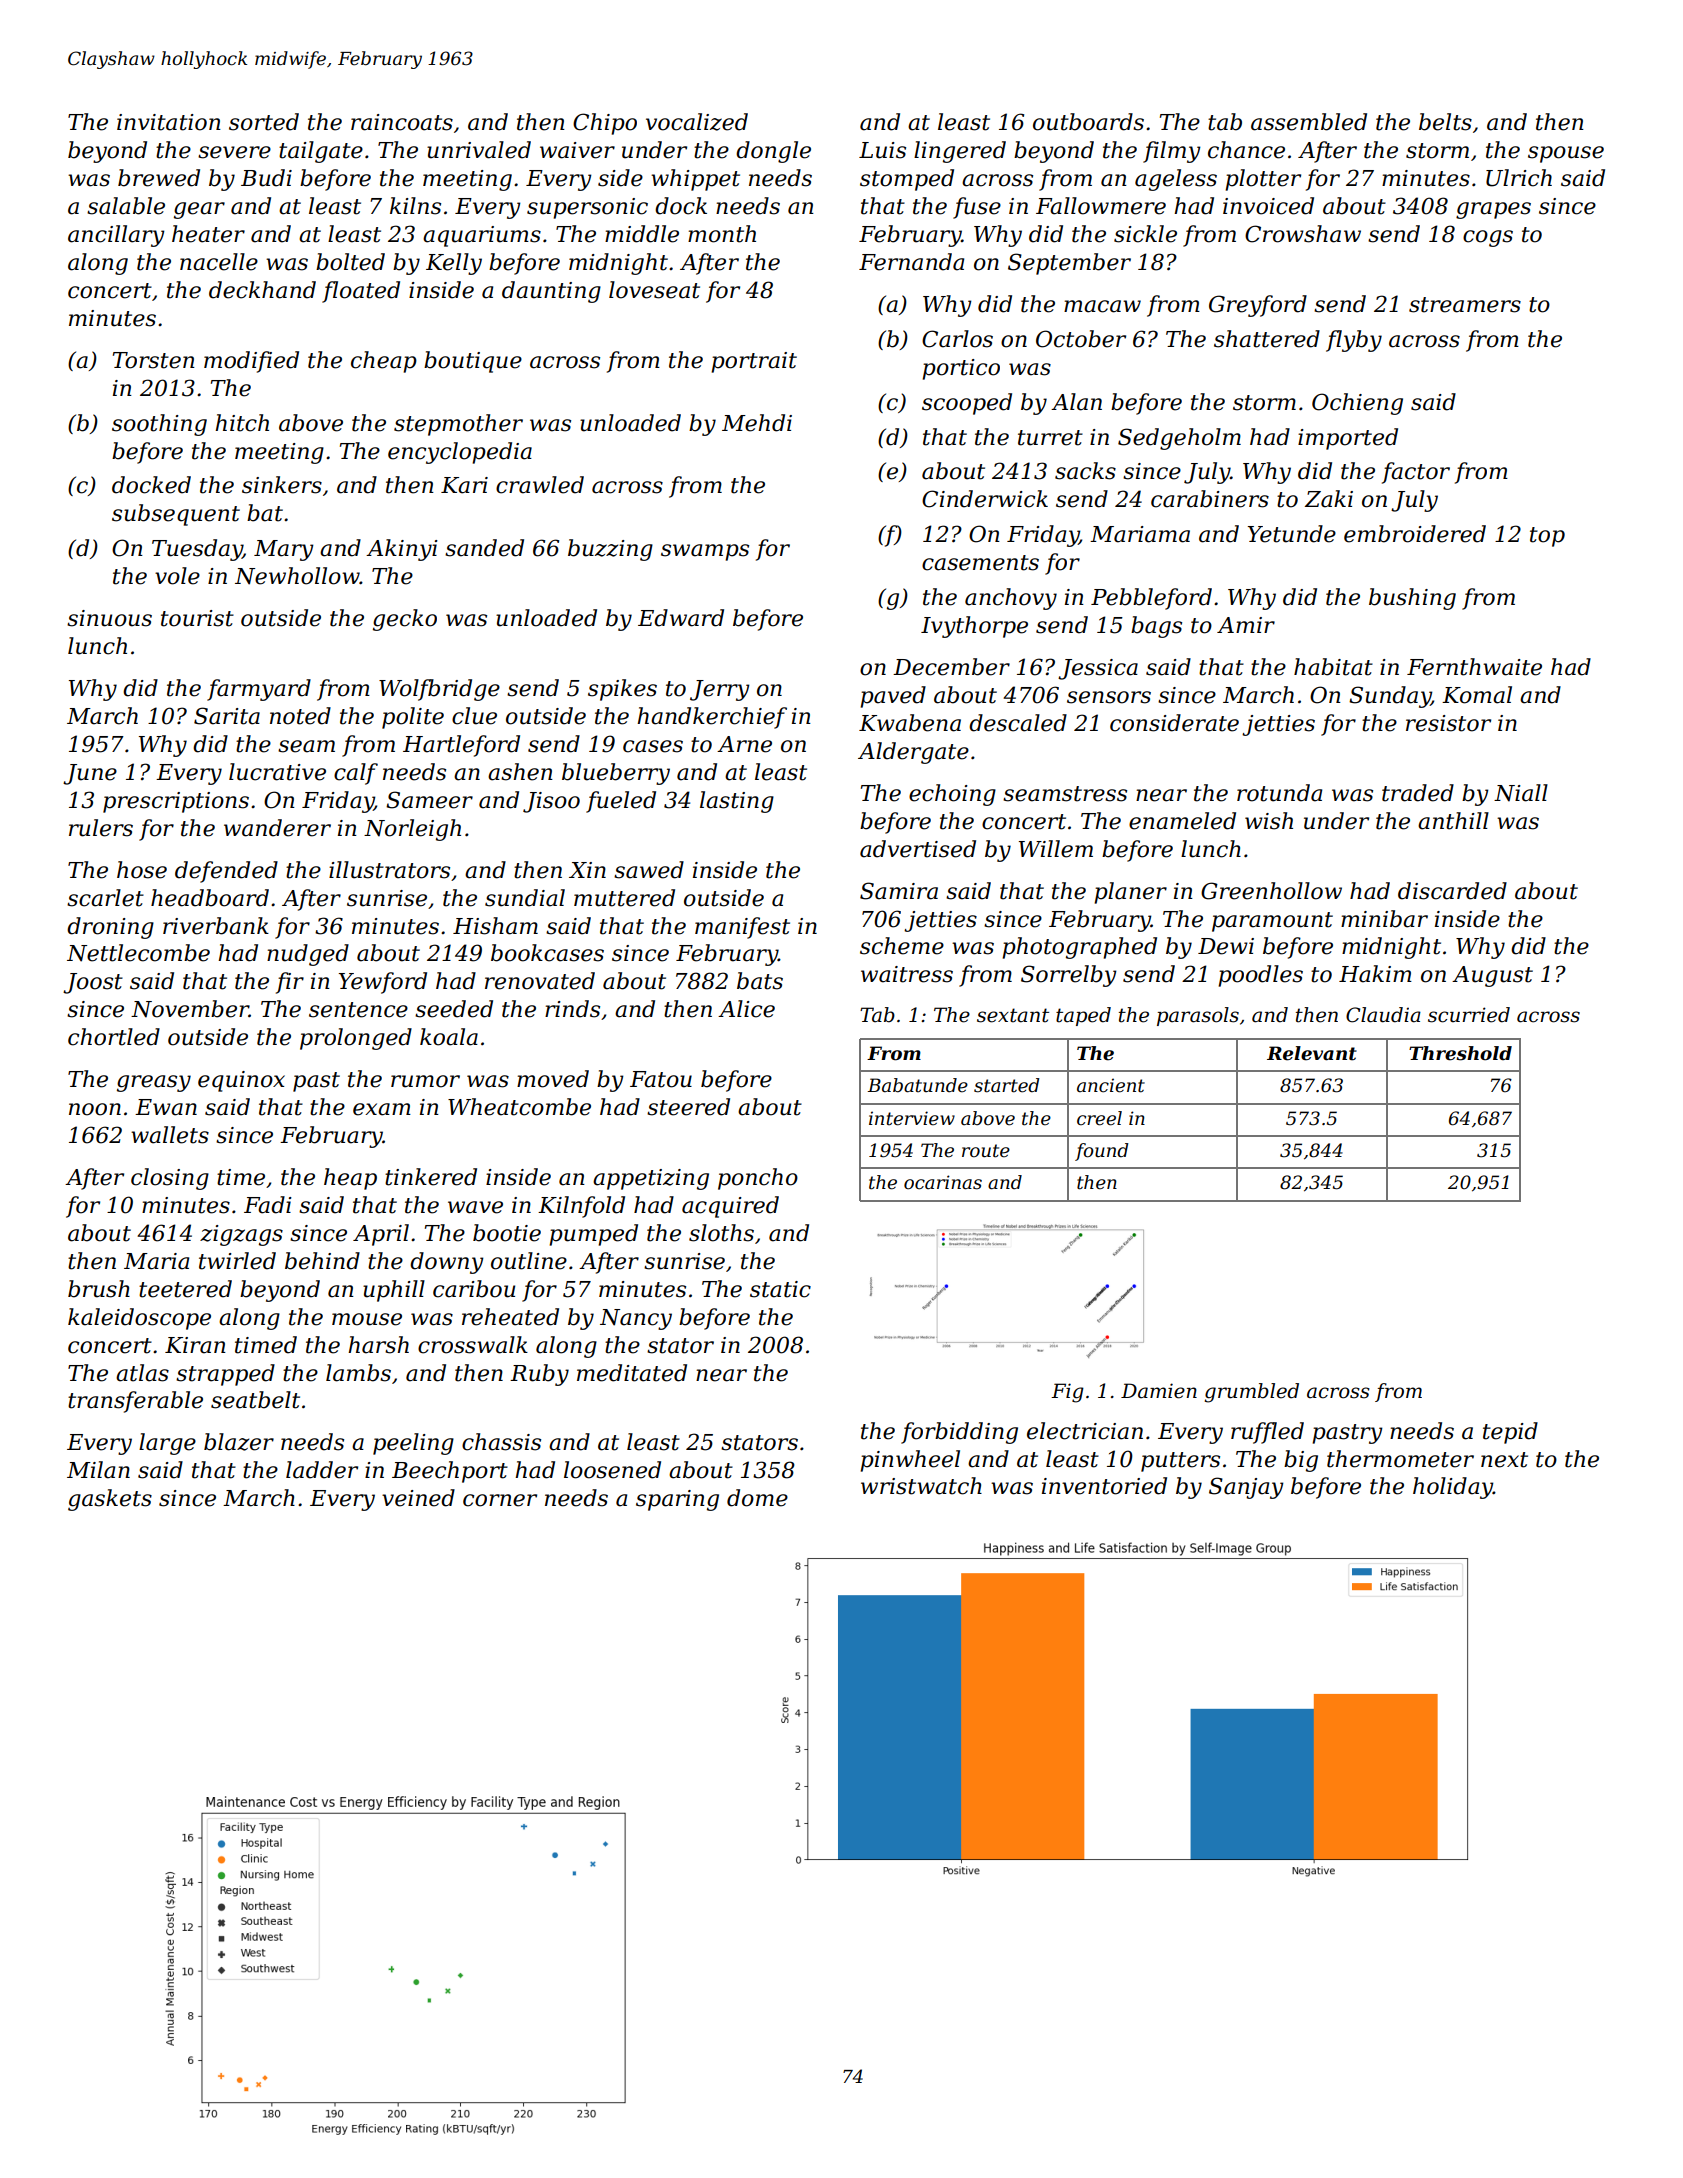 The height and width of the document is (2178, 1683). What do you see at coordinates (482, 236) in the document?
I see `aquariums` at bounding box center [482, 236].
